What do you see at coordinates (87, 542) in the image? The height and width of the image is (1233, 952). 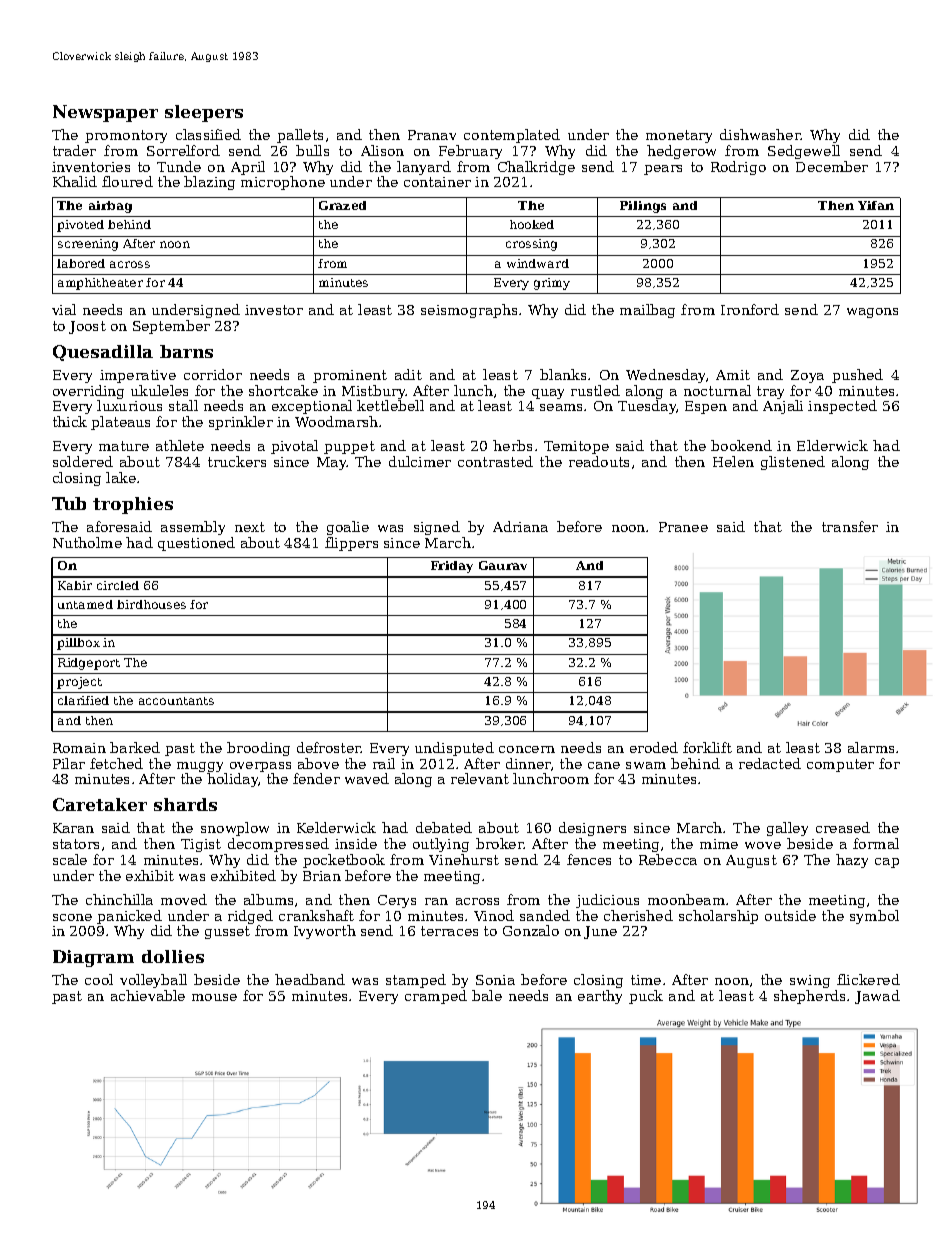 I see `Nutholme` at bounding box center [87, 542].
